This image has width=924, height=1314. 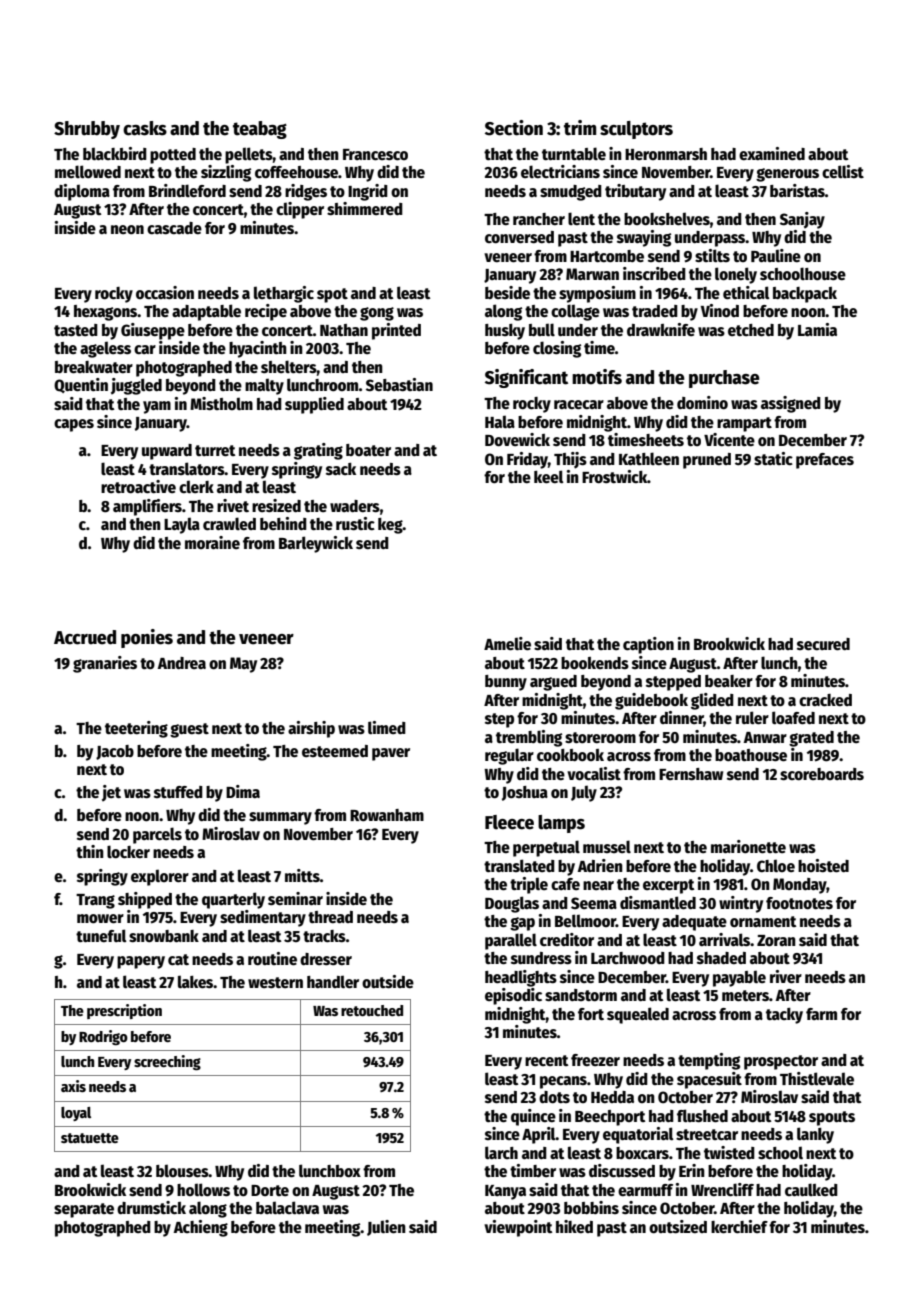 What do you see at coordinates (84, 1210) in the image?
I see `separate` at bounding box center [84, 1210].
